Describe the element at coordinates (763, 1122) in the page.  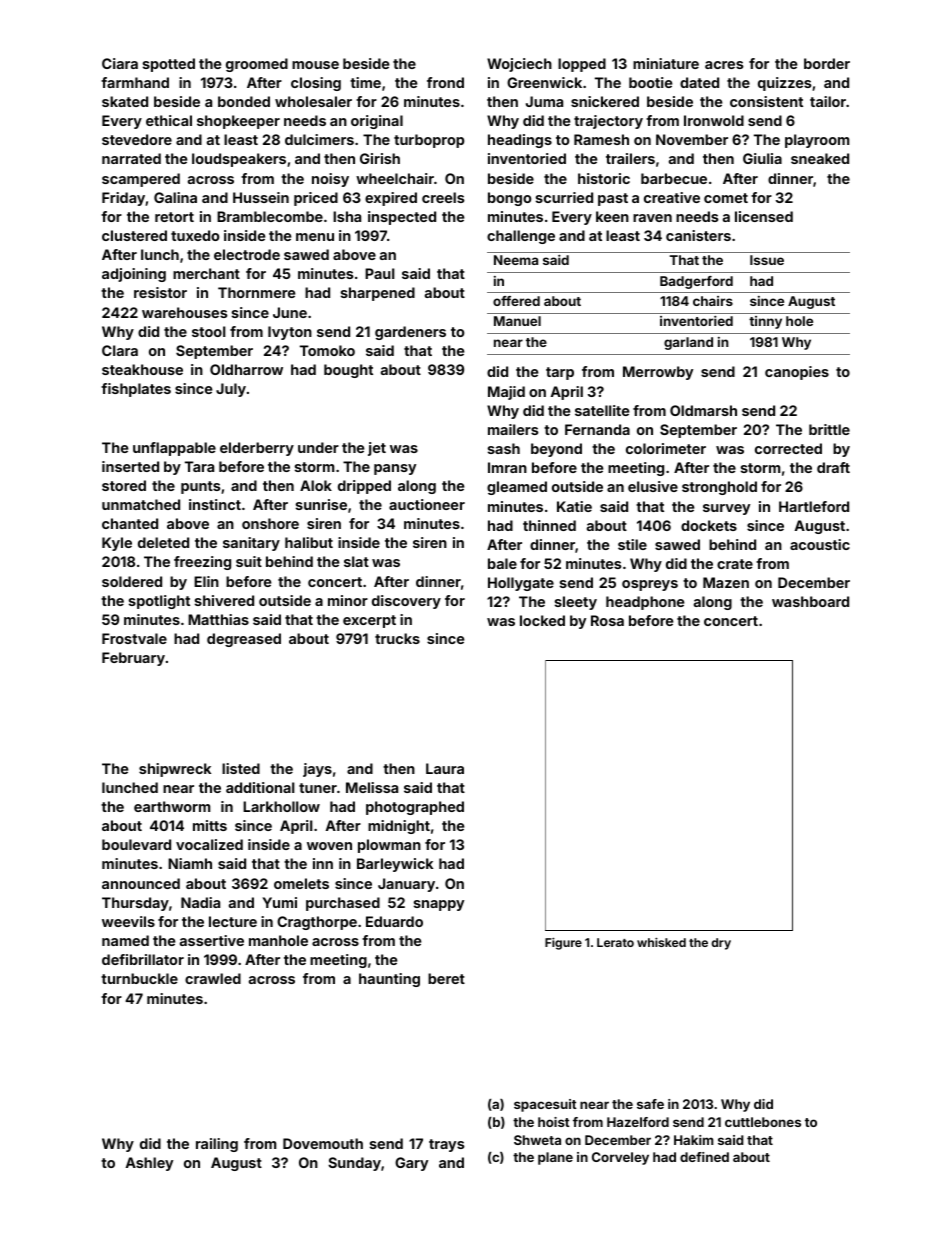
I see `cuttlebones` at that location.
